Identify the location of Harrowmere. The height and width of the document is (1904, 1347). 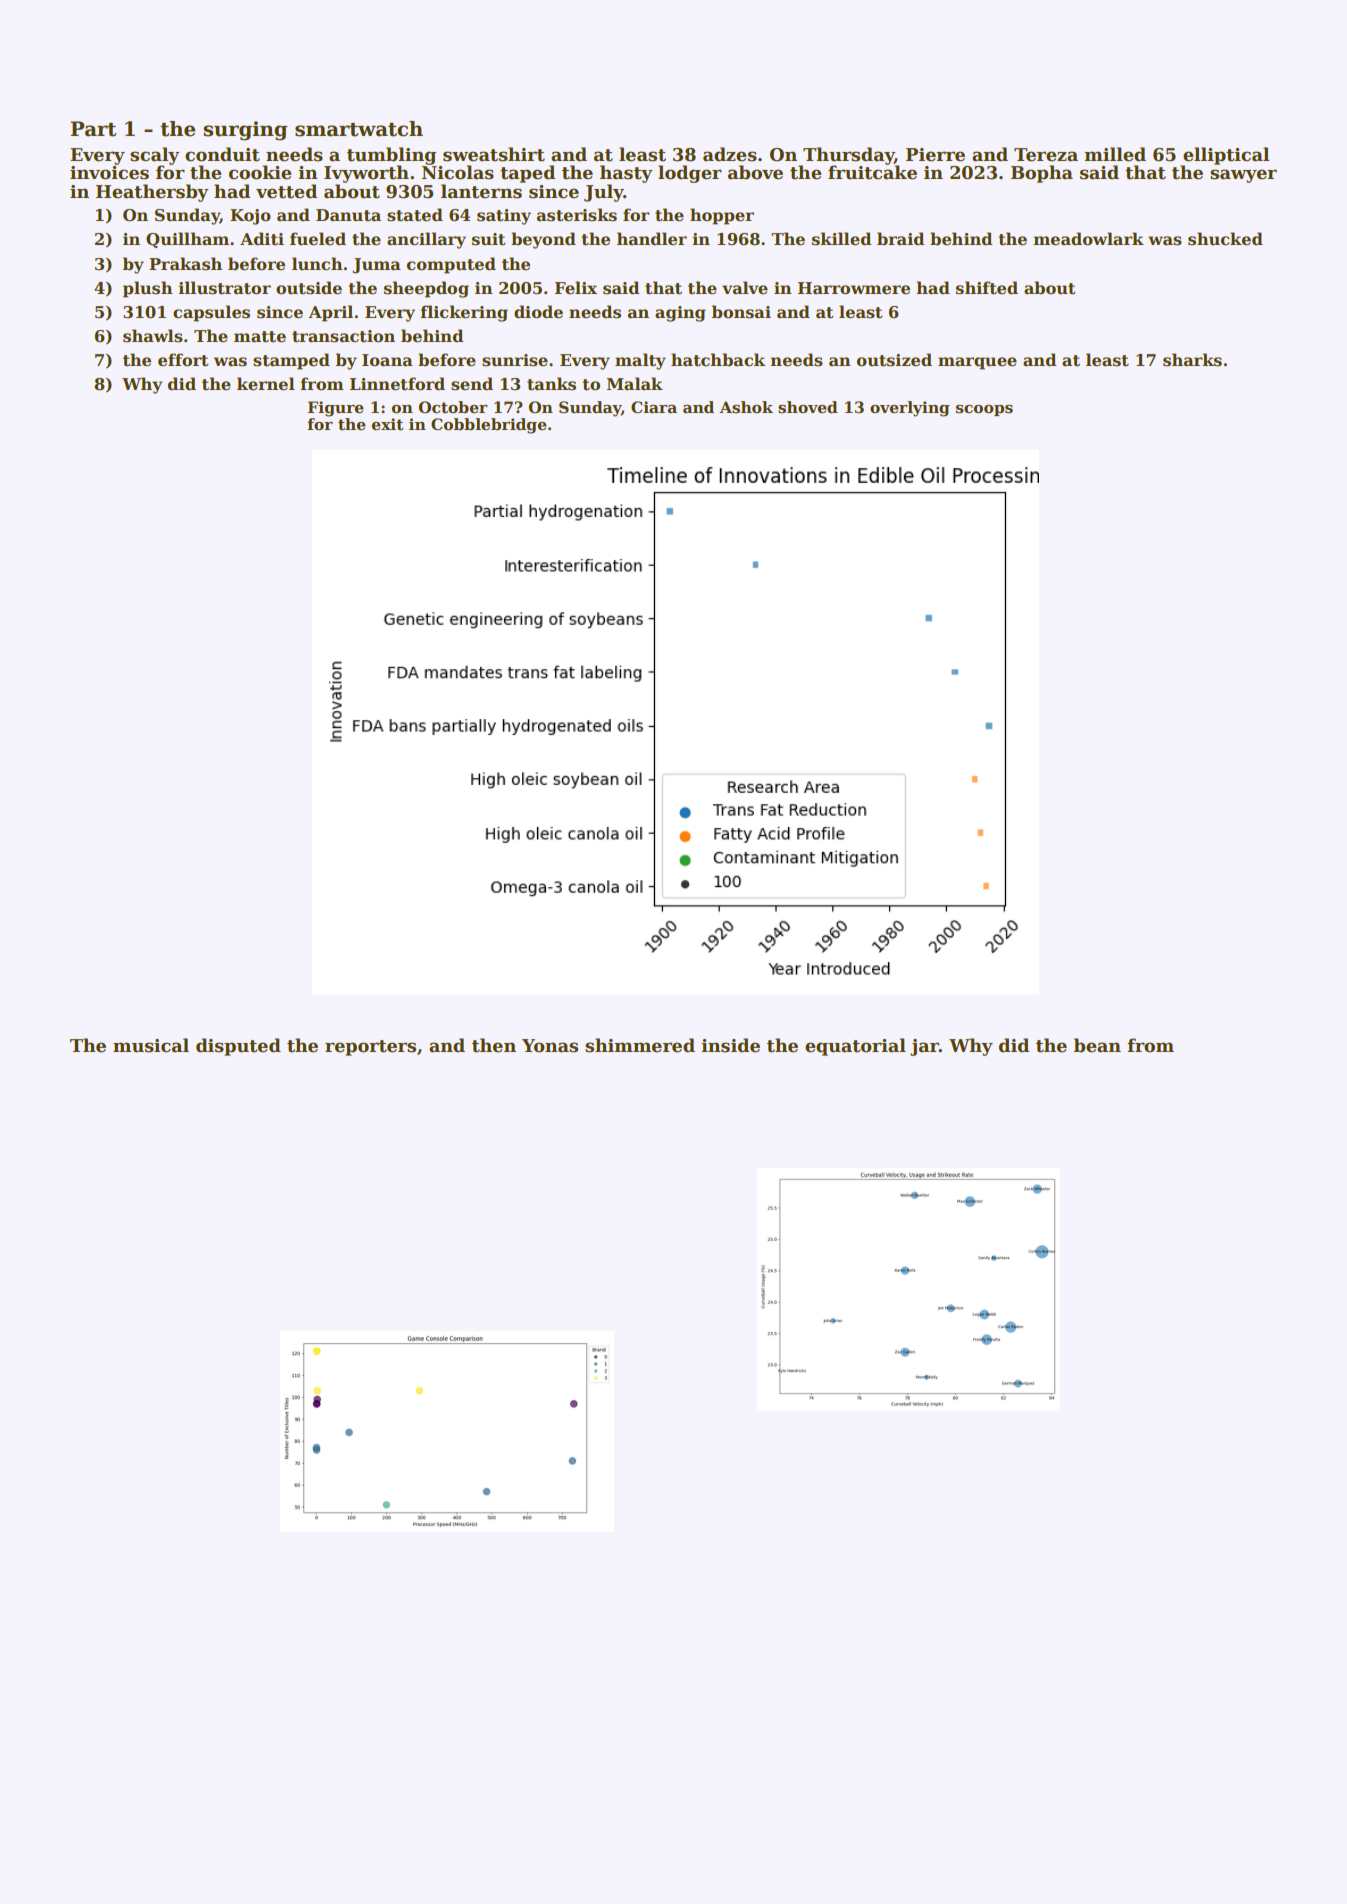
(854, 288).
